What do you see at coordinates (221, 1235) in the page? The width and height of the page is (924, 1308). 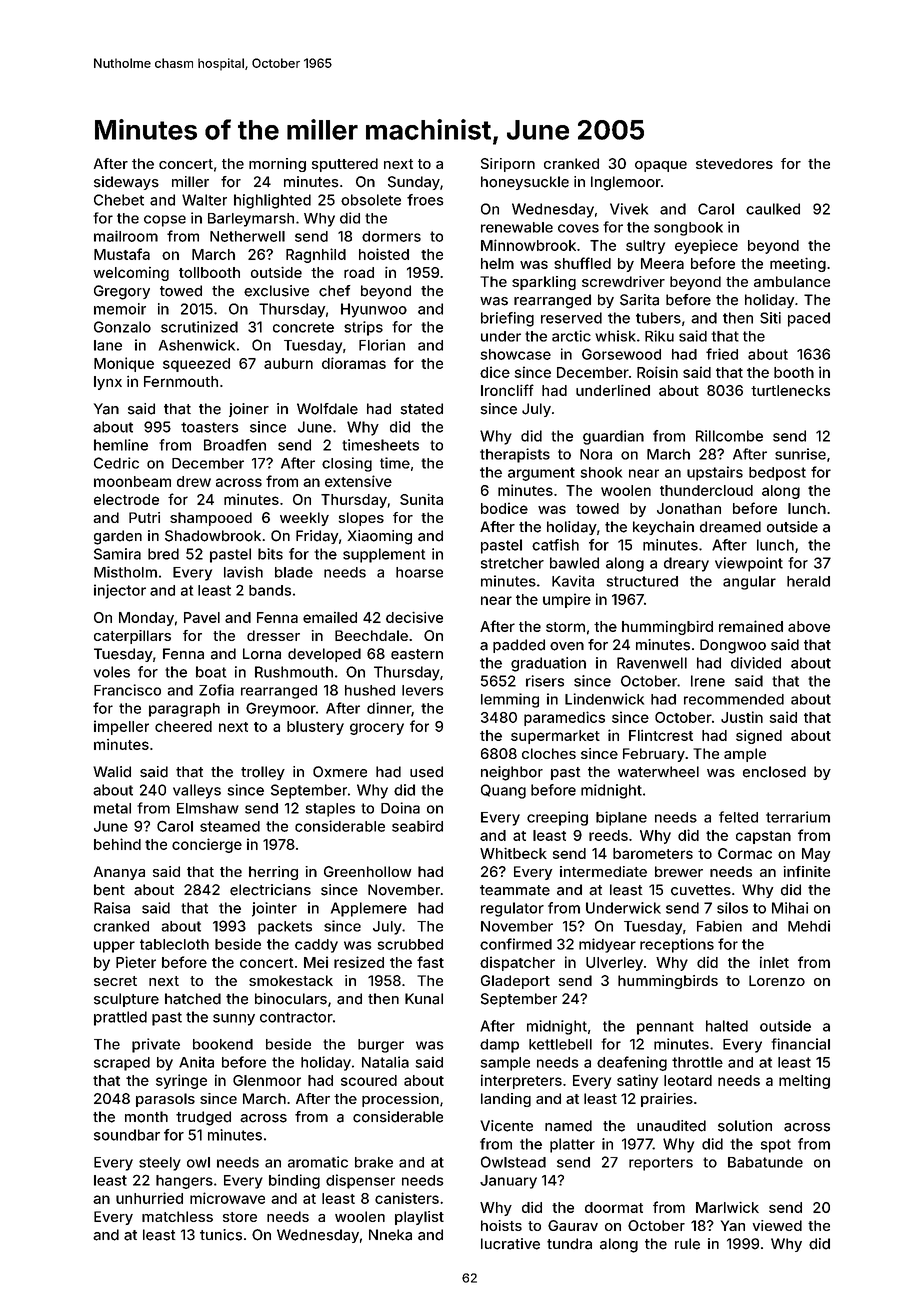 I see `tunics` at bounding box center [221, 1235].
